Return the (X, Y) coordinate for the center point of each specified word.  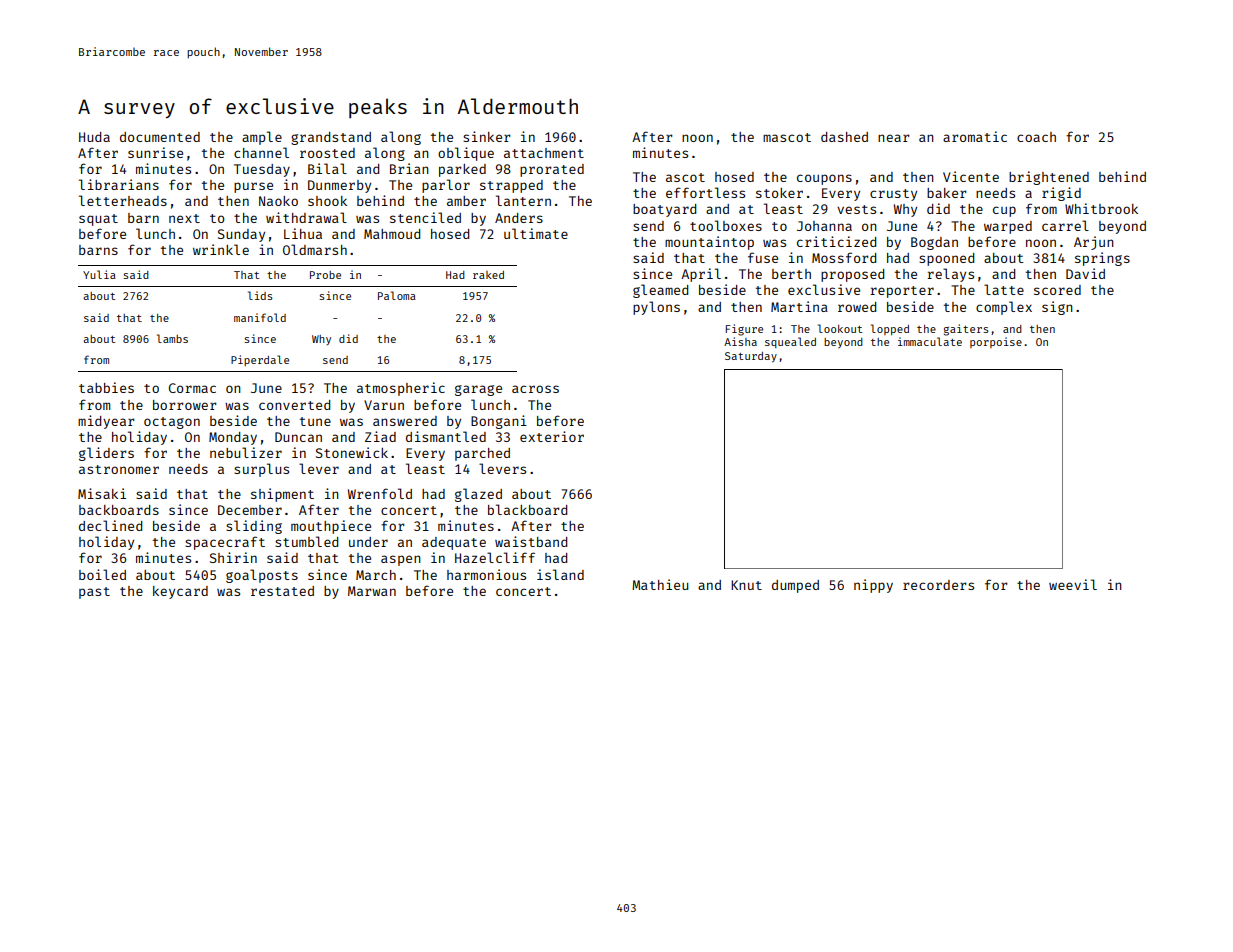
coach (1036, 137)
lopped (890, 329)
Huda (94, 137)
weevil (1073, 584)
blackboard (527, 509)
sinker (487, 136)
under (368, 542)
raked (488, 275)
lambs (172, 338)
